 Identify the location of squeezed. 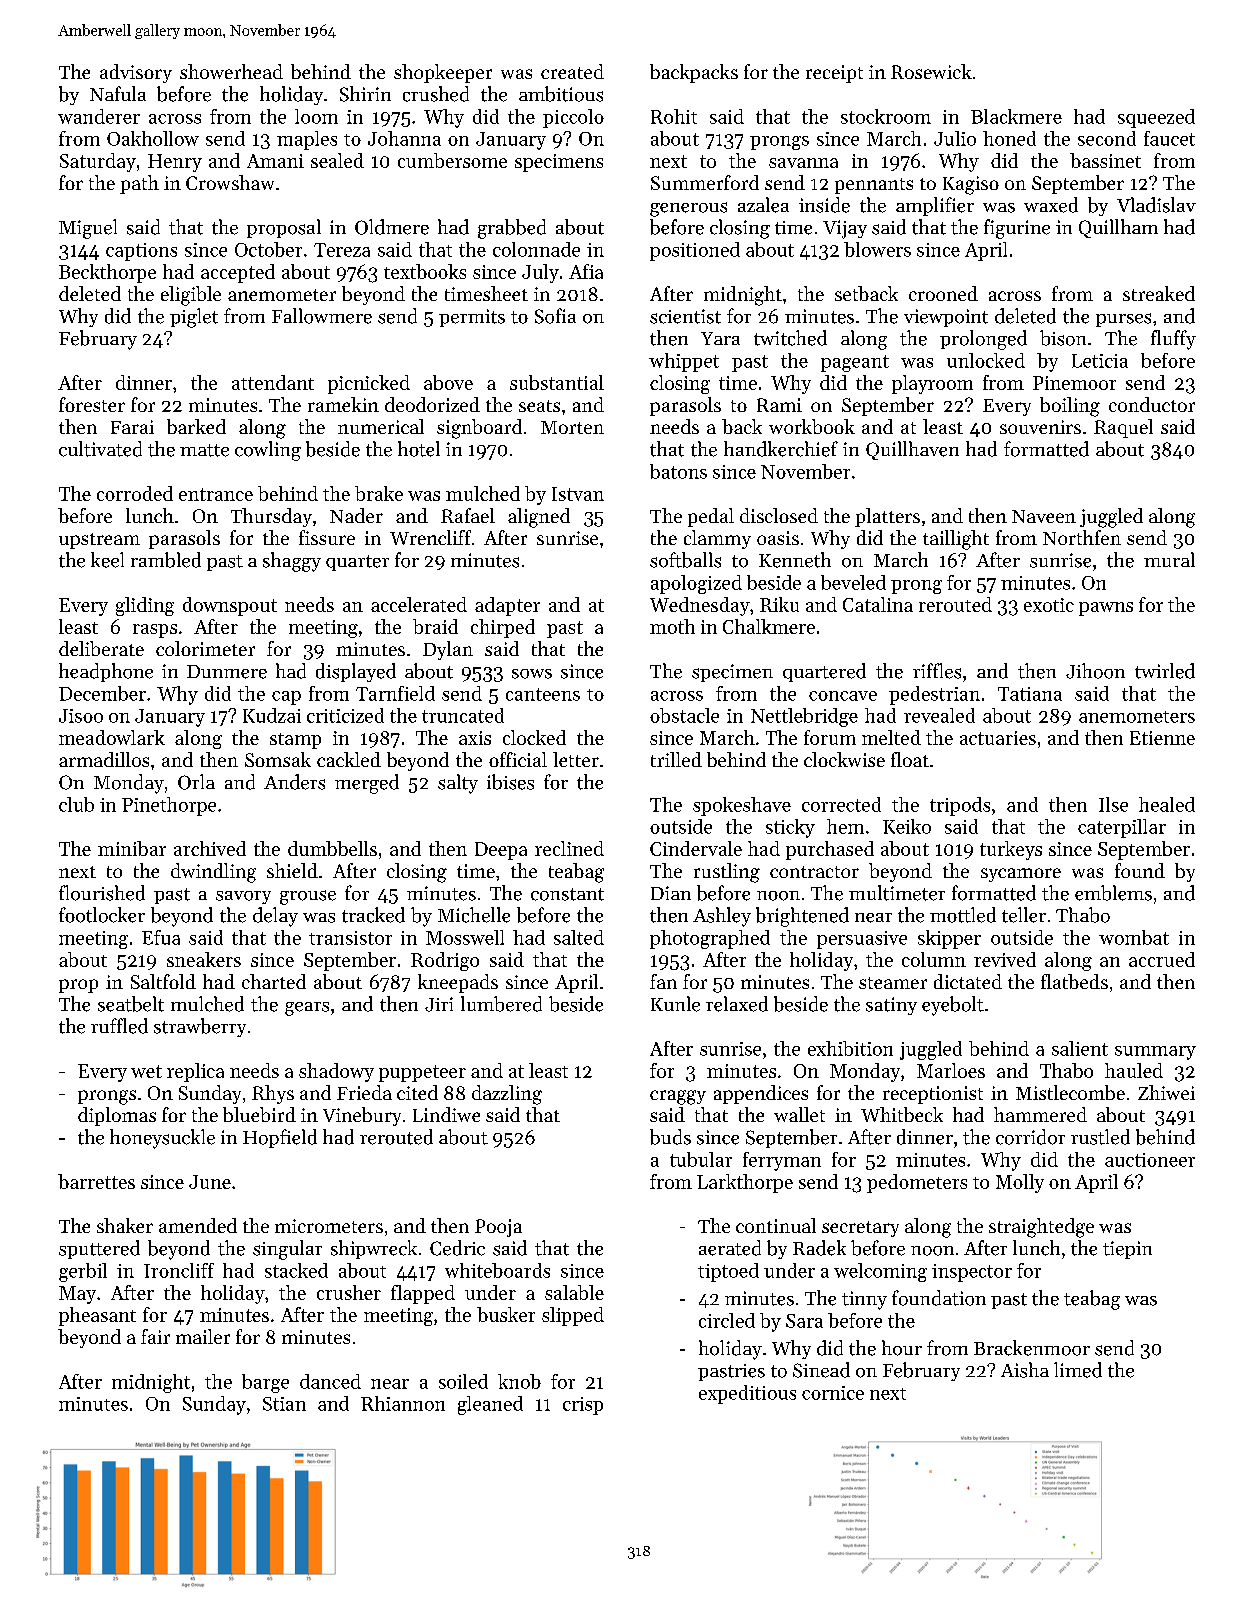
(1156, 118).
